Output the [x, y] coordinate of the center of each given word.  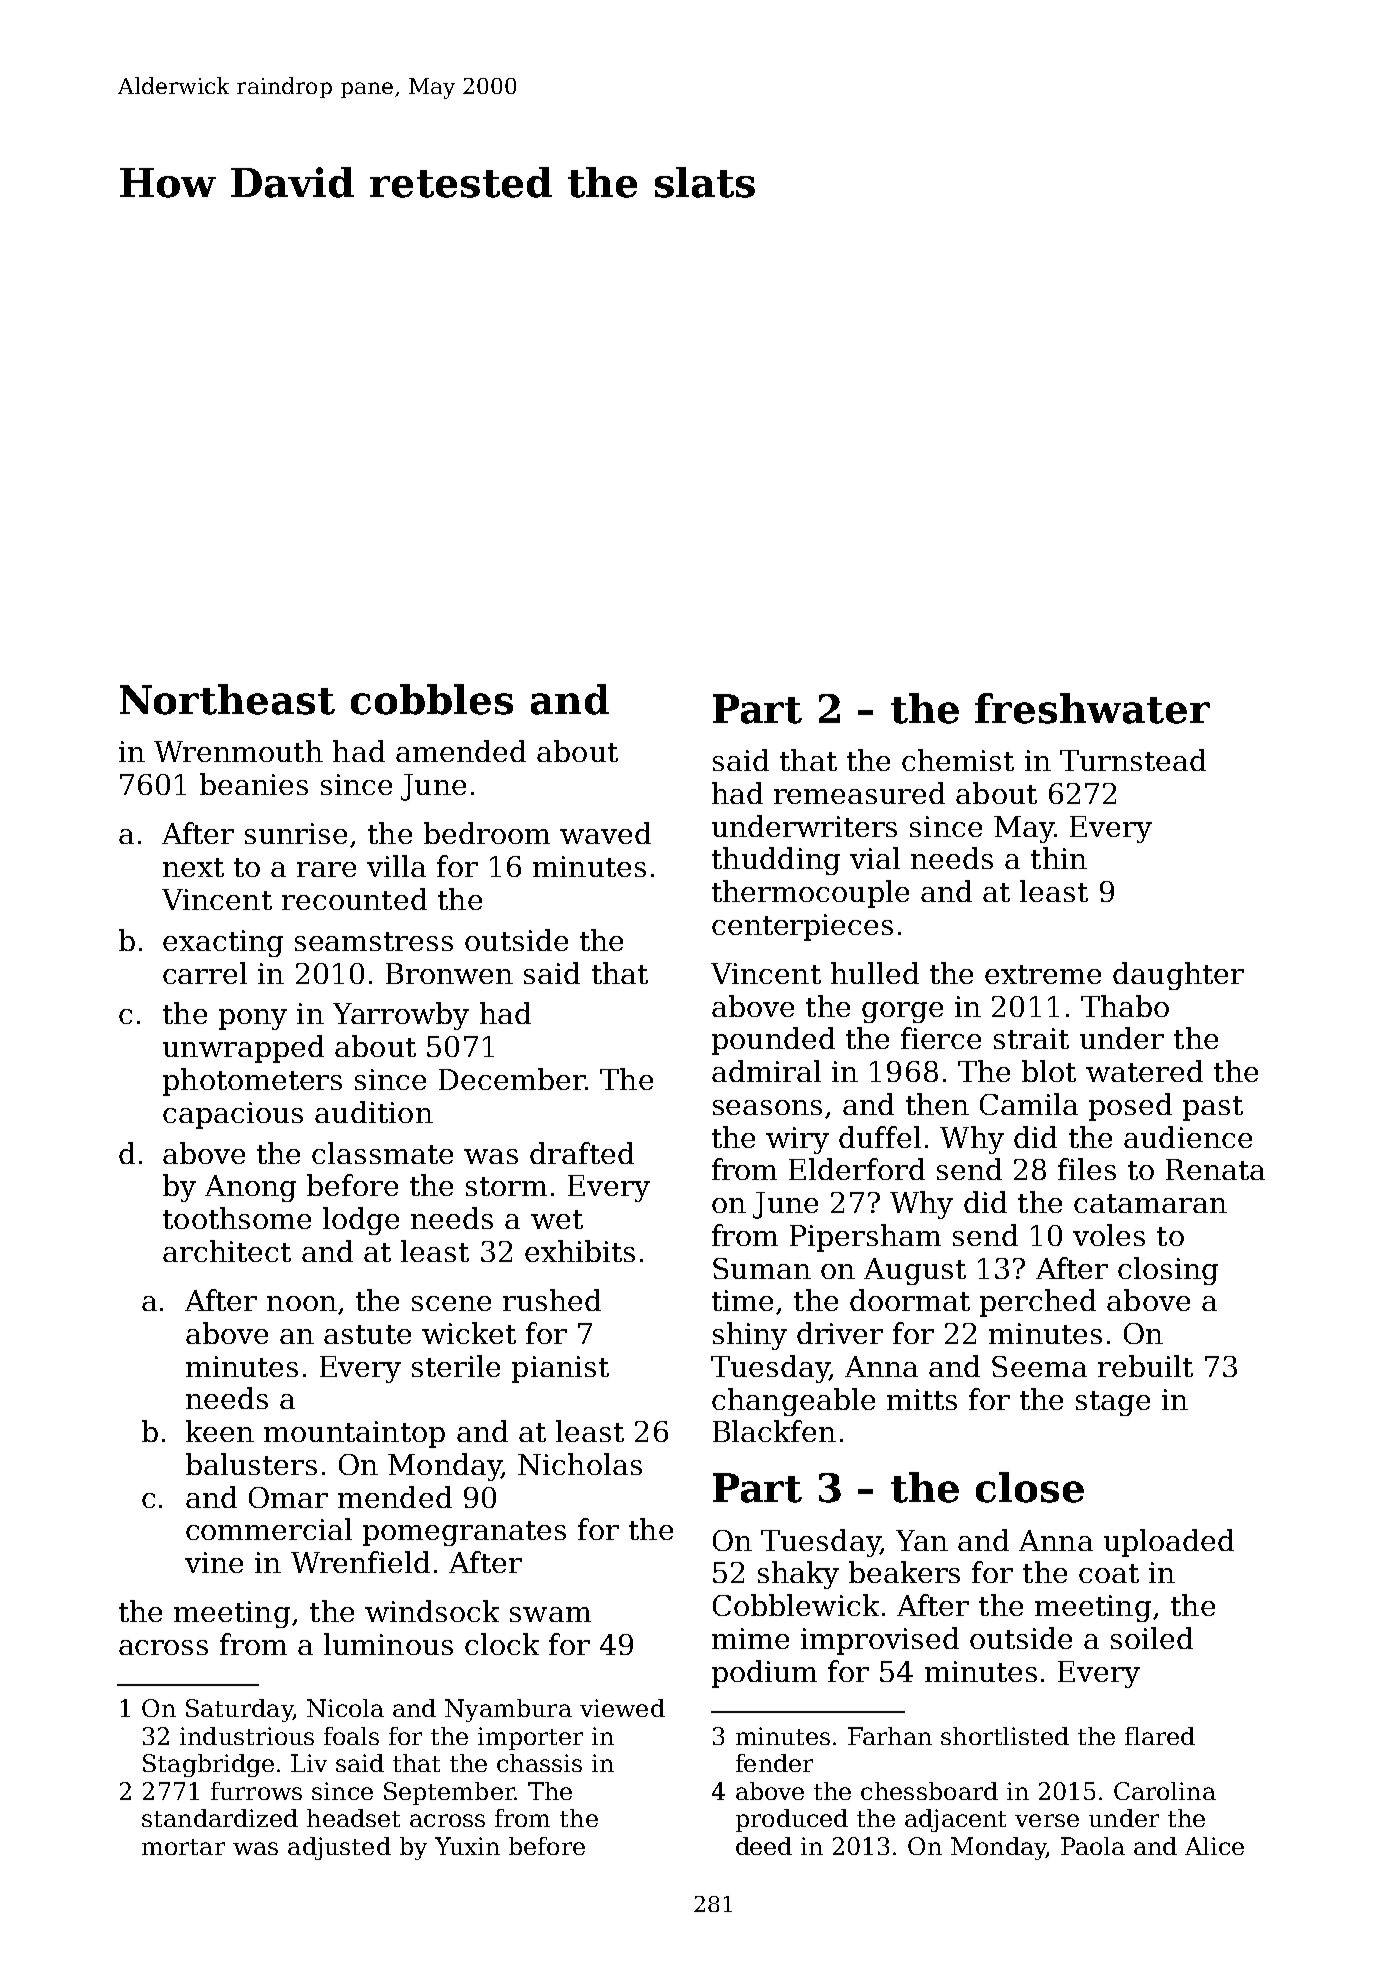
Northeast [227, 699]
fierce [941, 1038]
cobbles [432, 699]
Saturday [239, 1710]
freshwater [1092, 708]
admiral [766, 1071]
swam [550, 1614]
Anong [250, 1188]
